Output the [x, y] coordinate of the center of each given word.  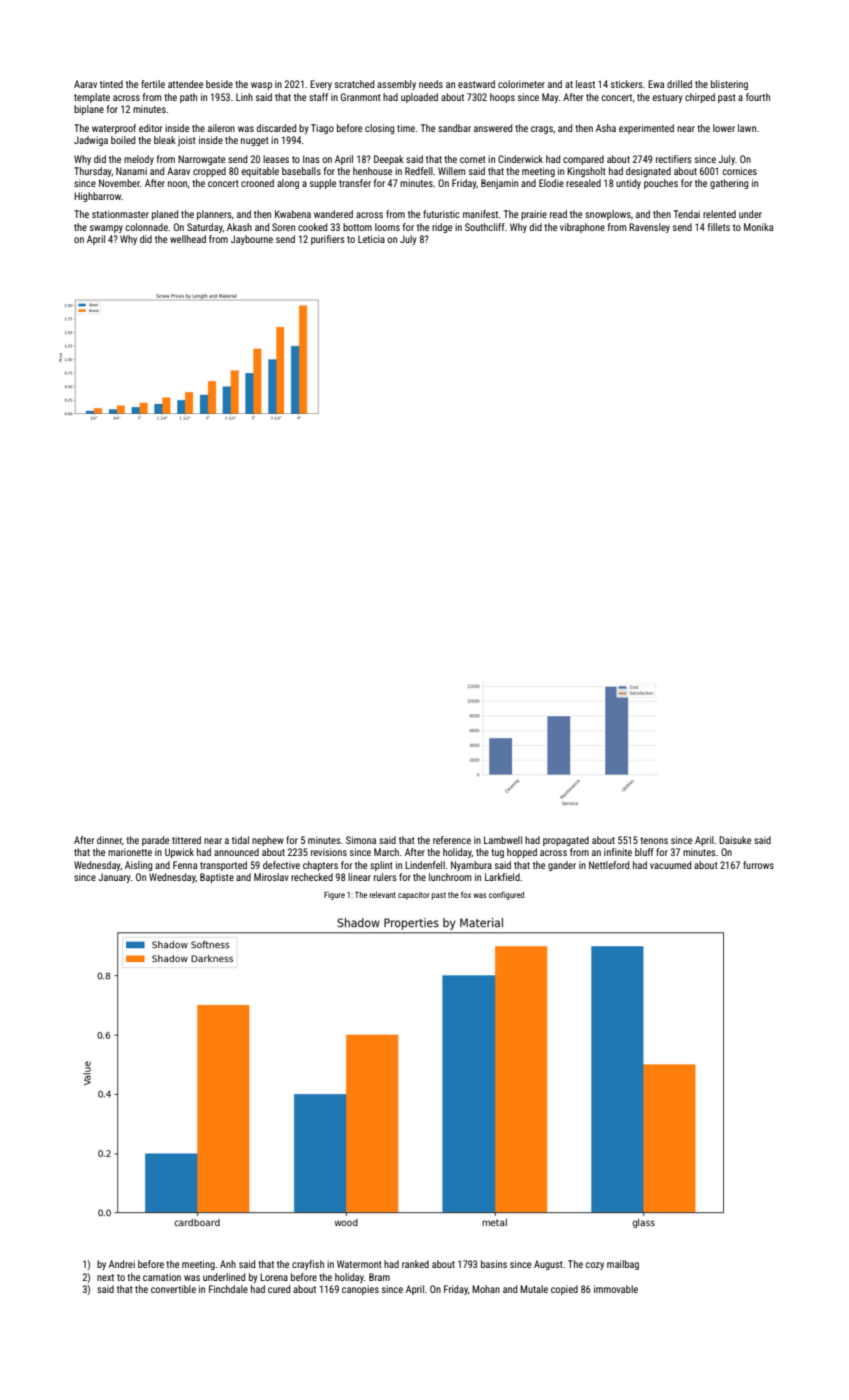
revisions [329, 852]
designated [648, 172]
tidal [240, 840]
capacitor [414, 896]
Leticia [371, 239]
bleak [165, 140]
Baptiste [217, 878]
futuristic [441, 214]
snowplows [608, 215]
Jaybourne [252, 240]
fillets [719, 227]
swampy [106, 229]
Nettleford [609, 865]
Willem [452, 171]
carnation [162, 1277]
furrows [758, 865]
